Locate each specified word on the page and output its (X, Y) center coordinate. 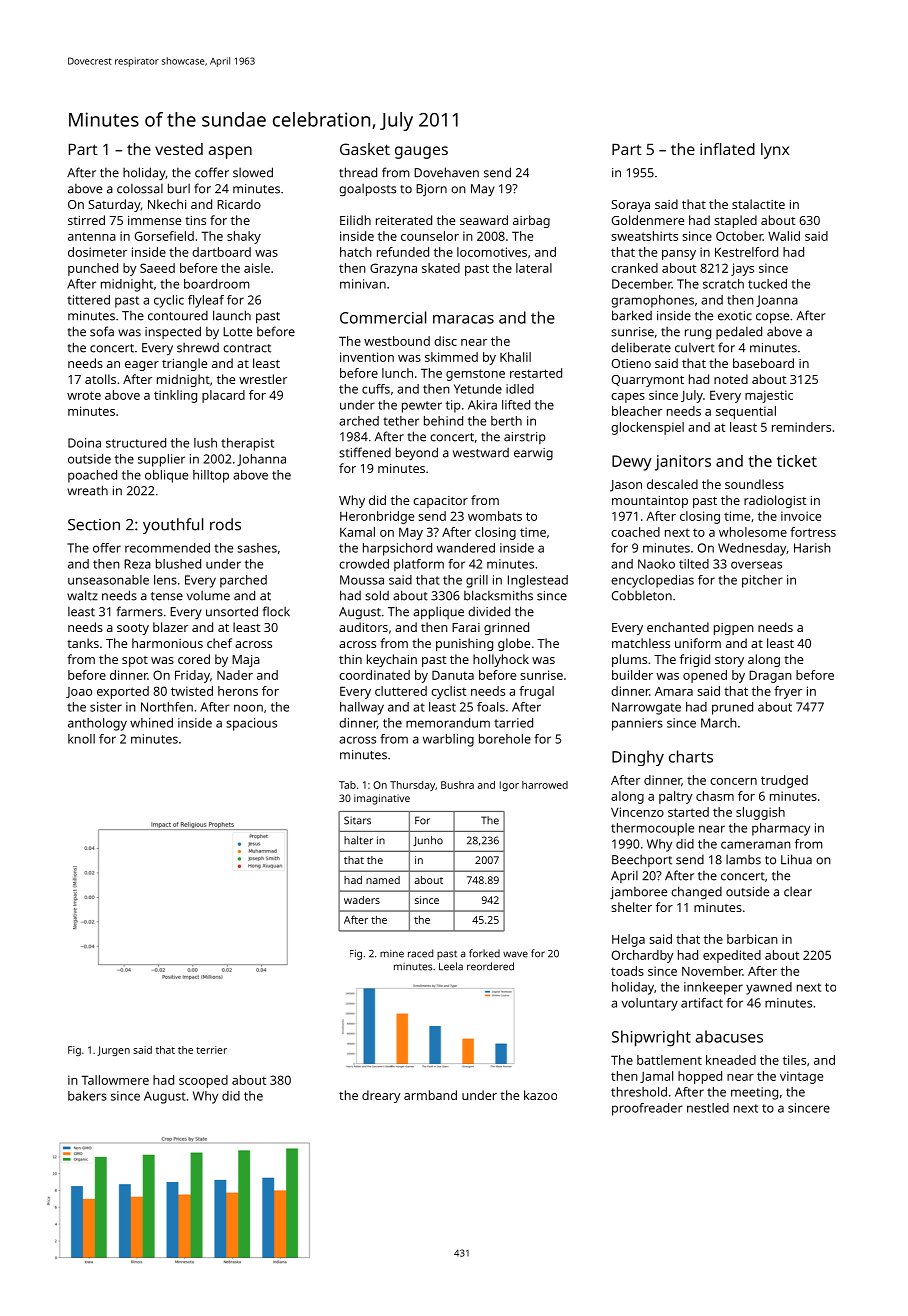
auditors (363, 627)
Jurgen (113, 1051)
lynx (775, 151)
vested (179, 149)
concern (733, 781)
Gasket (365, 149)
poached (92, 476)
